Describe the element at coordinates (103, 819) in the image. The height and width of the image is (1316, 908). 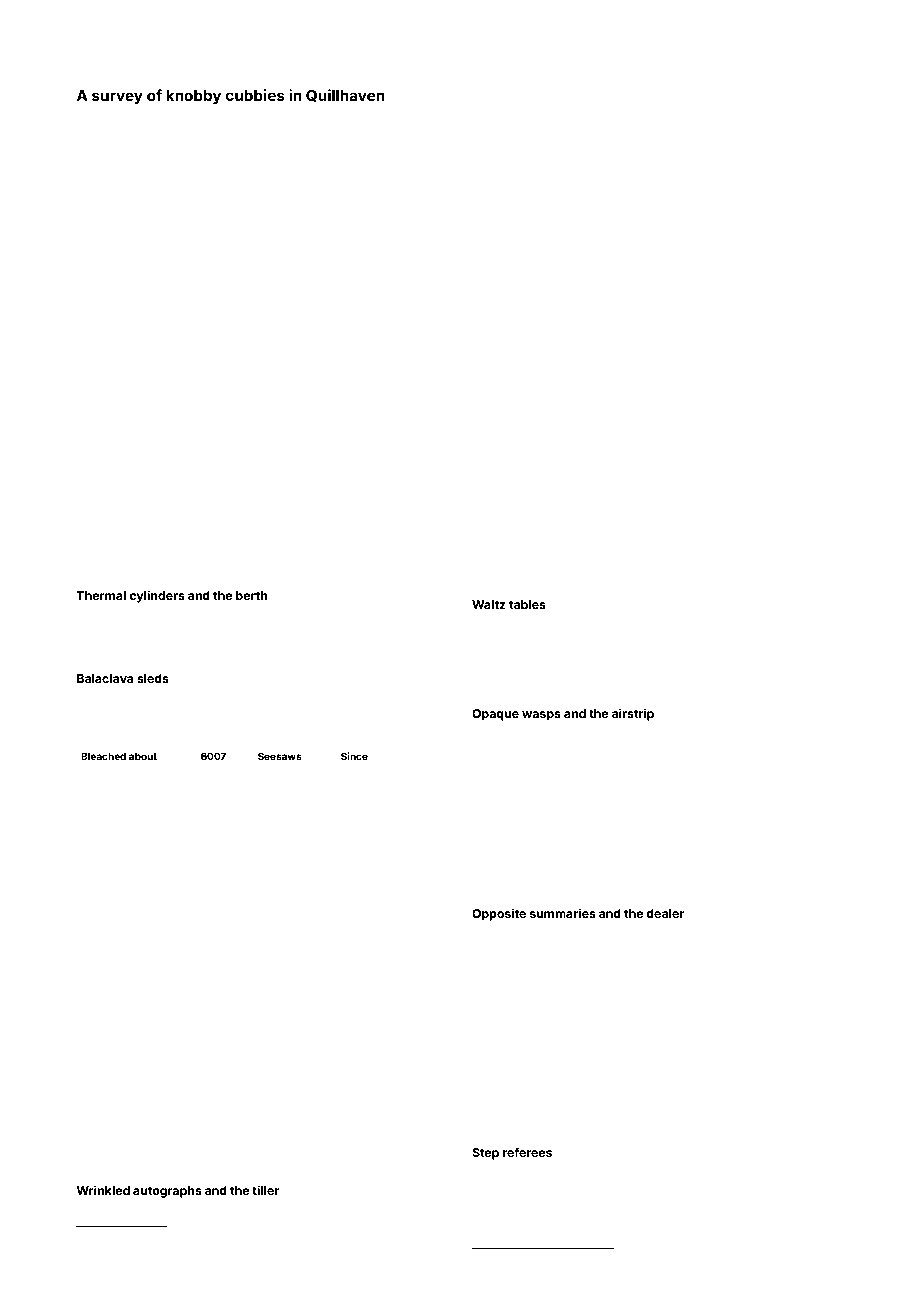
I see `Asha` at that location.
